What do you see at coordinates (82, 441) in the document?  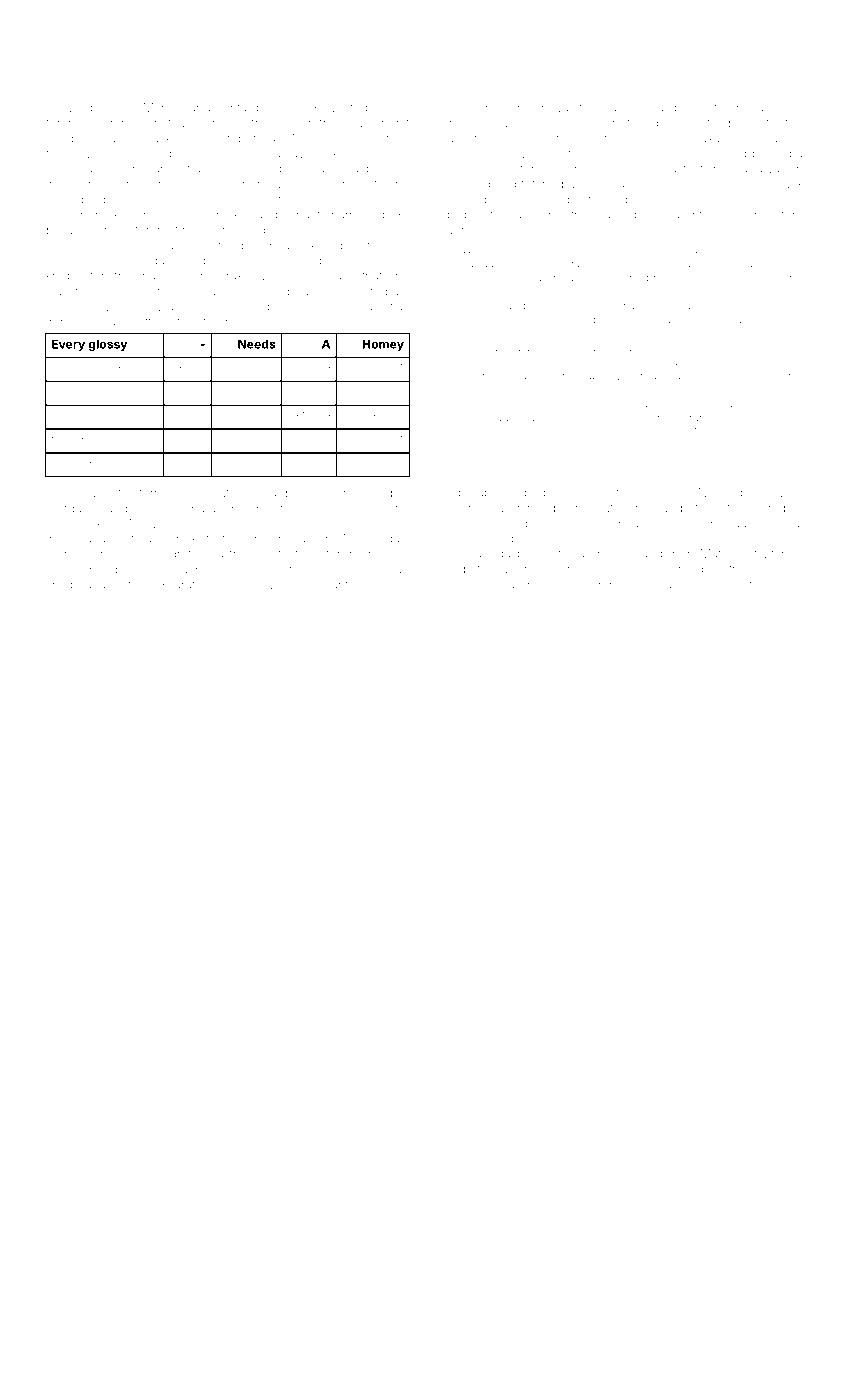 I see `flugelhorns` at bounding box center [82, 441].
